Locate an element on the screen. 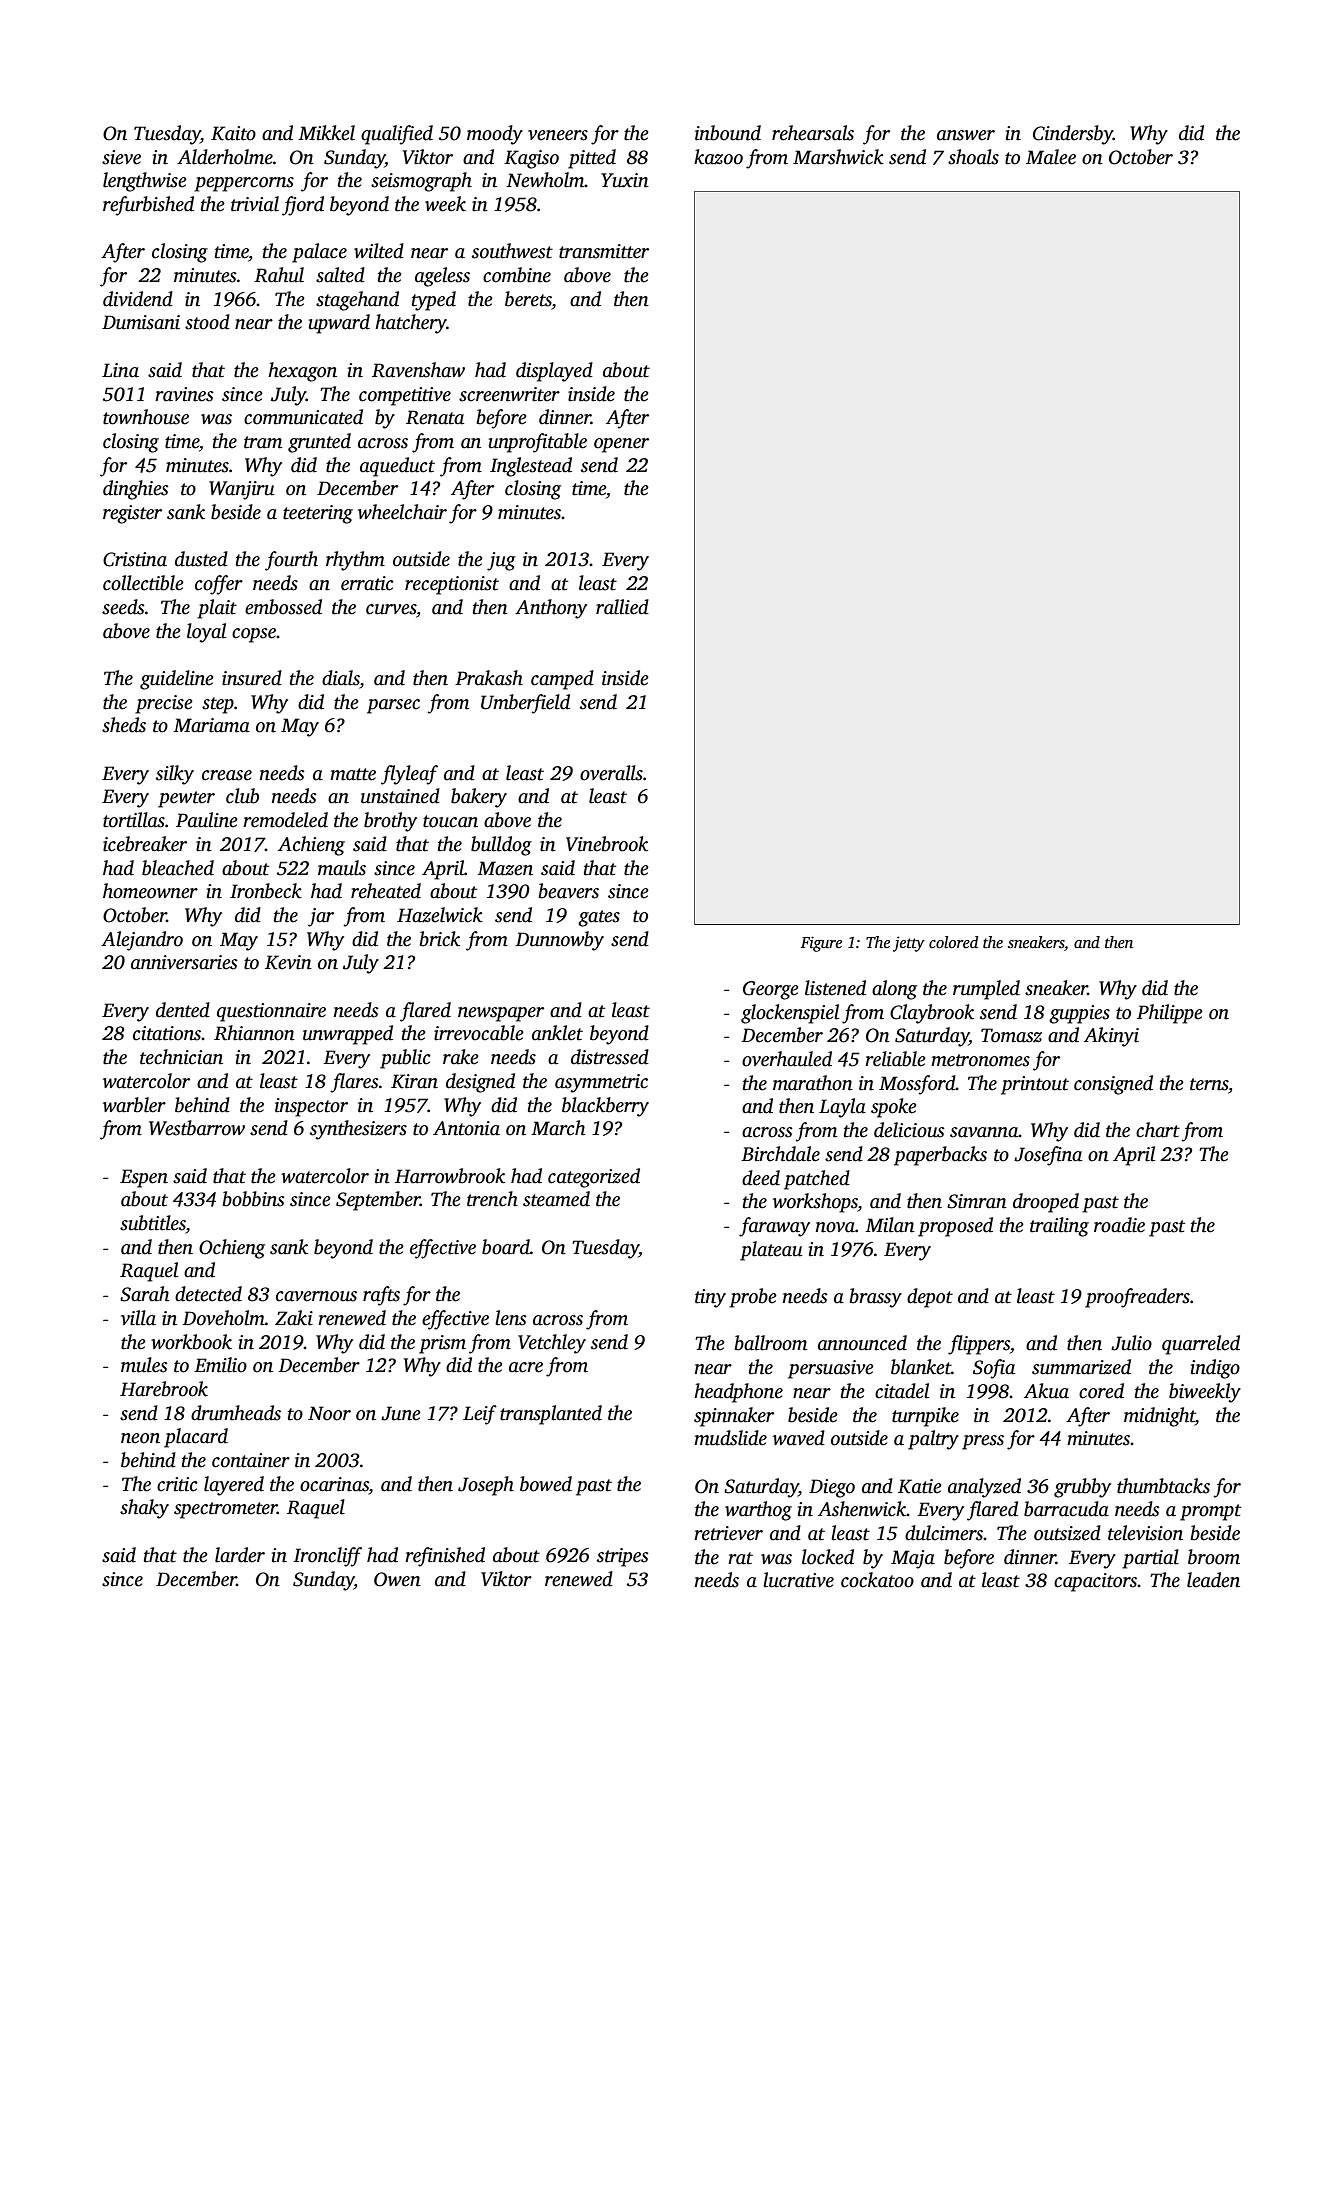 This screenshot has height=2212, width=1343. Birchdale is located at coordinates (780, 1154).
